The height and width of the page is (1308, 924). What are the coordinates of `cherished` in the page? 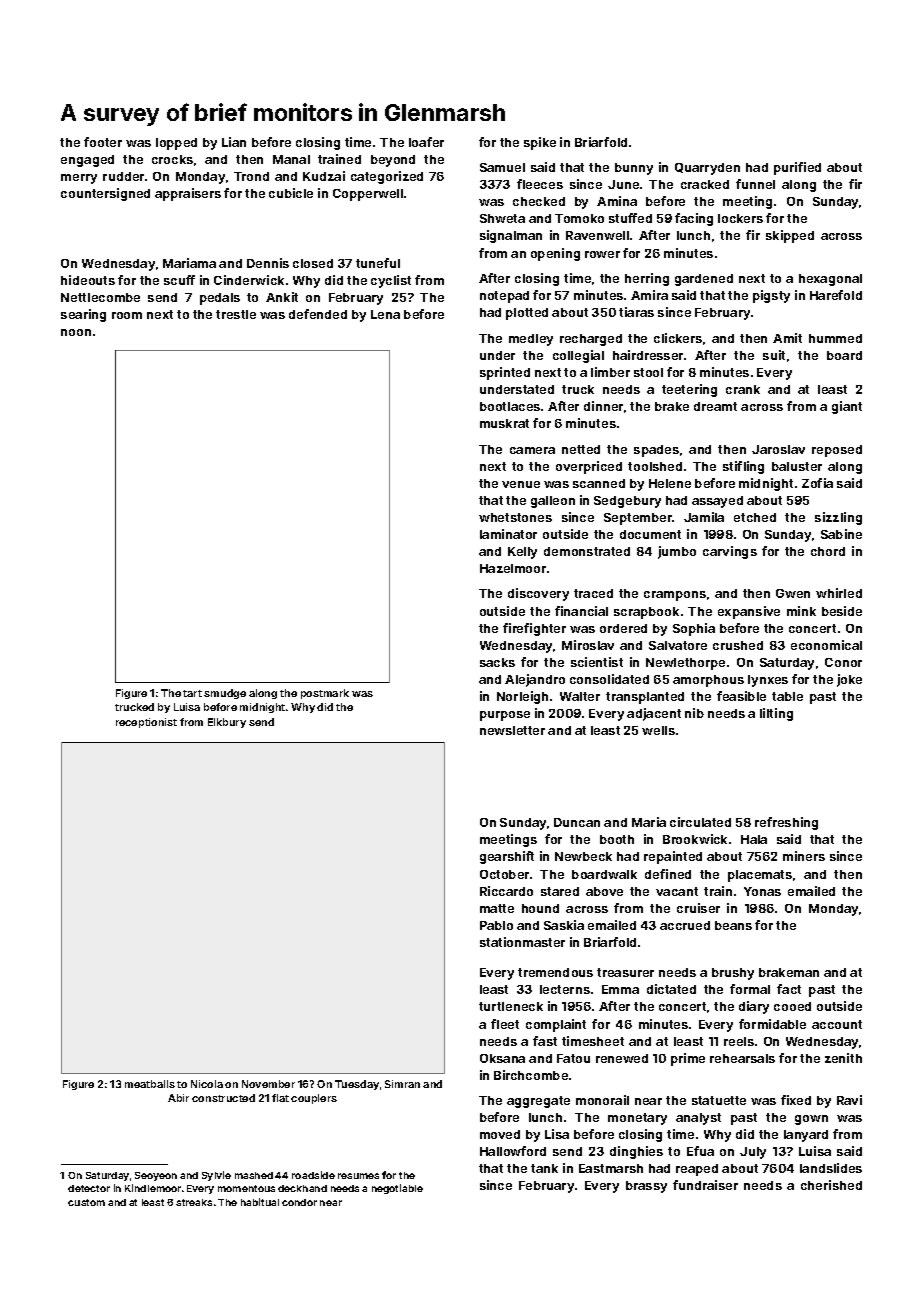 It's located at (831, 1185).
